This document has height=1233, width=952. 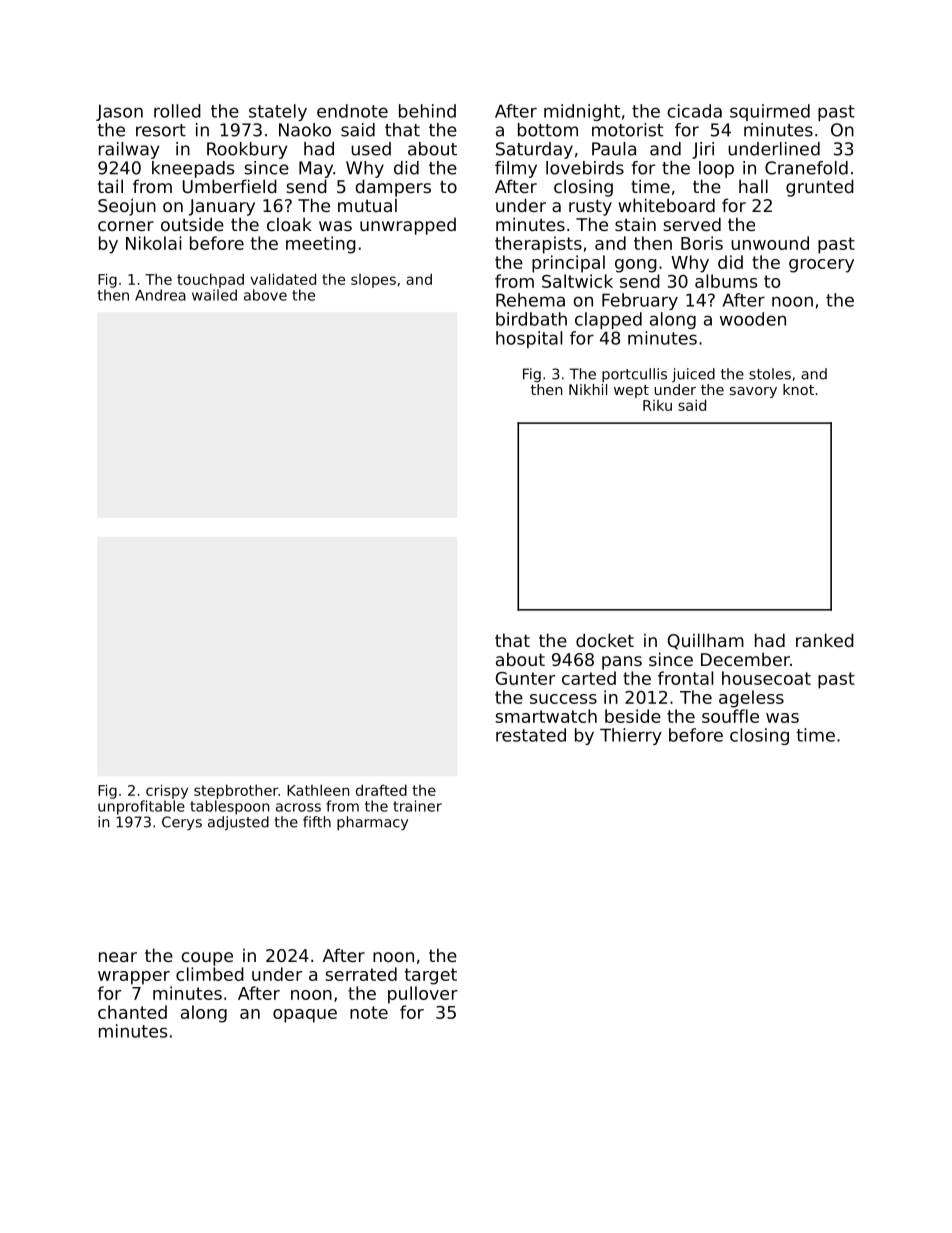 What do you see at coordinates (546, 716) in the document?
I see `smartwatch` at bounding box center [546, 716].
